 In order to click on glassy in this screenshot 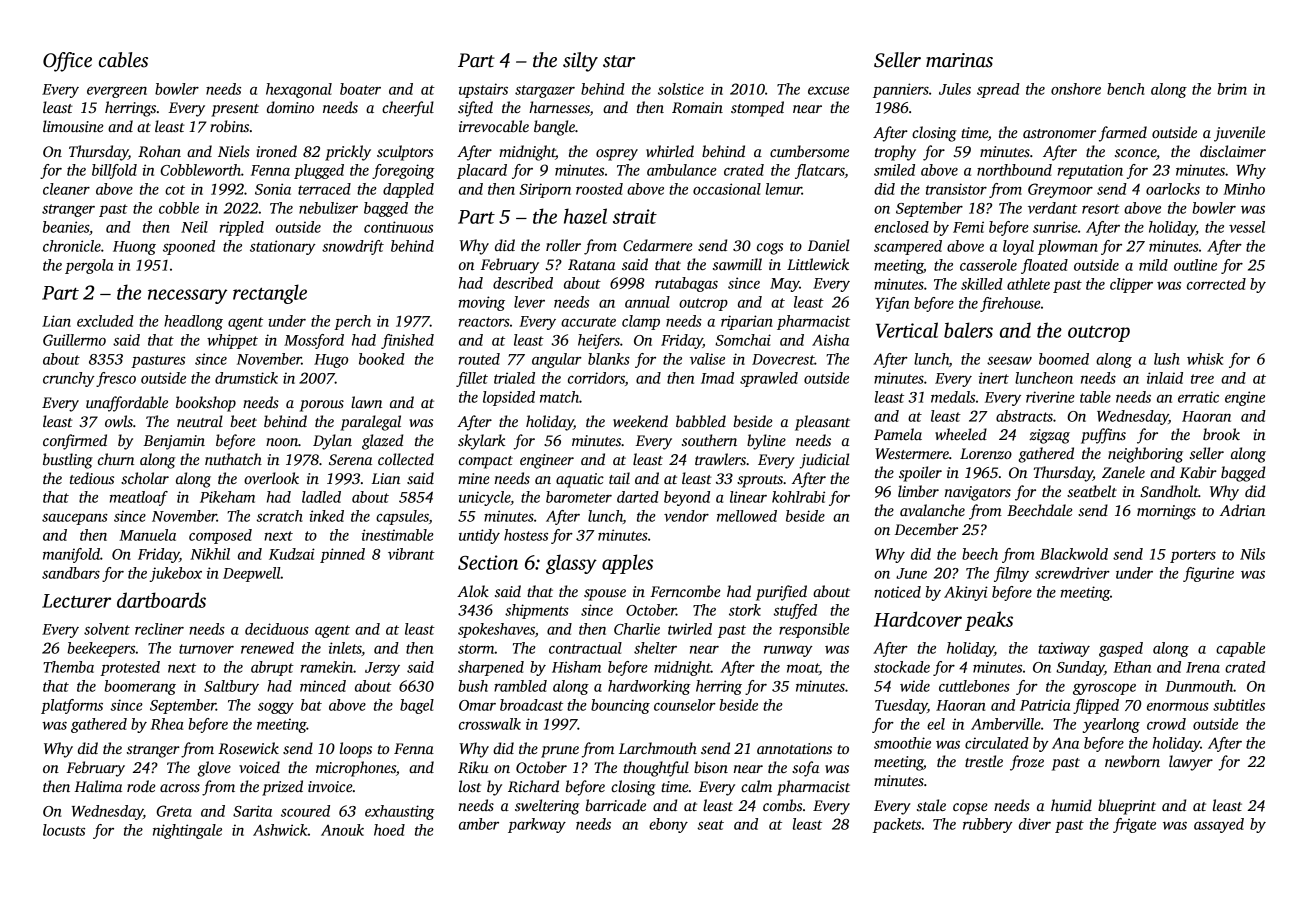, I will do `click(571, 564)`.
